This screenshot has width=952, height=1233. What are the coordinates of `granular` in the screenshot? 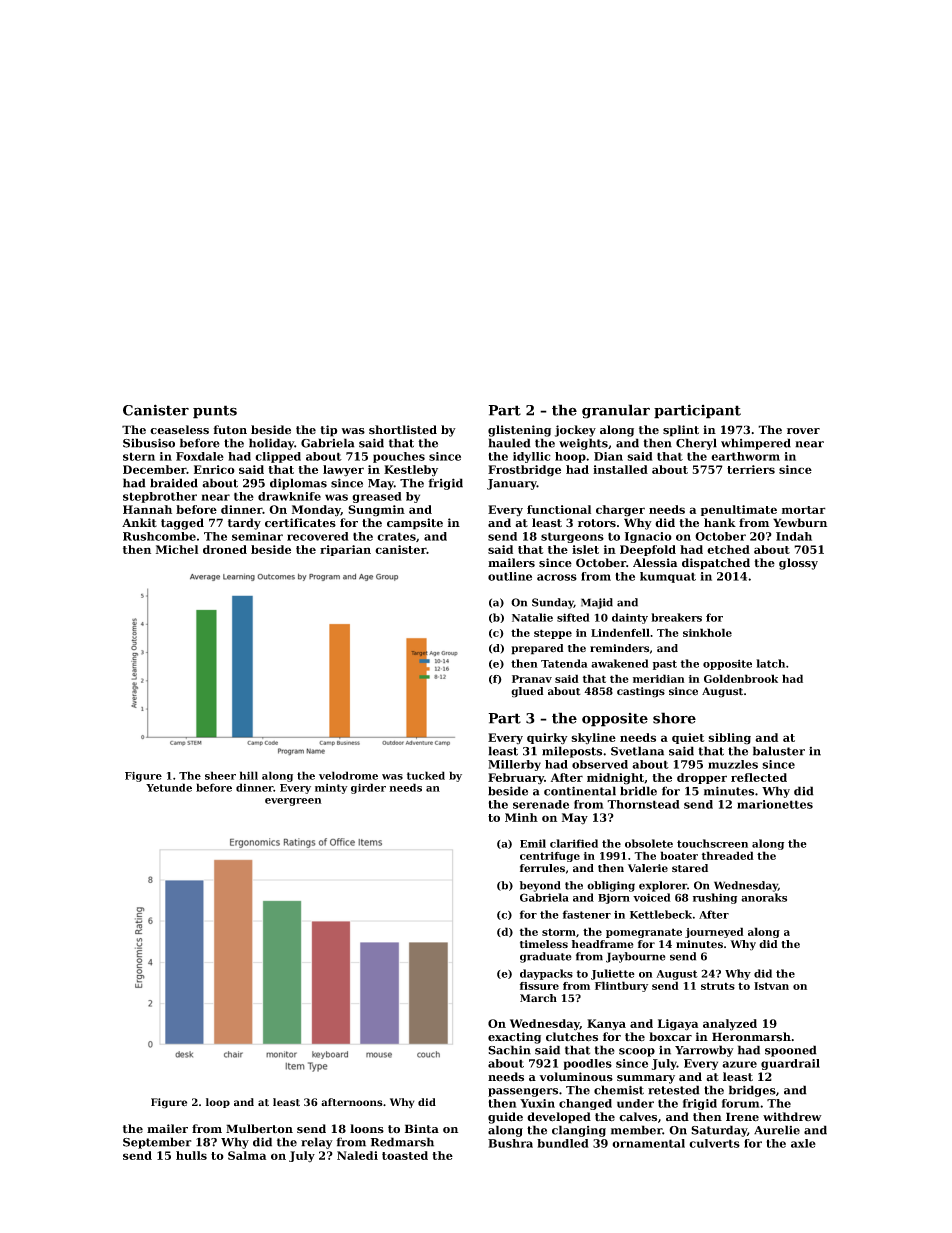 It's located at (616, 411).
